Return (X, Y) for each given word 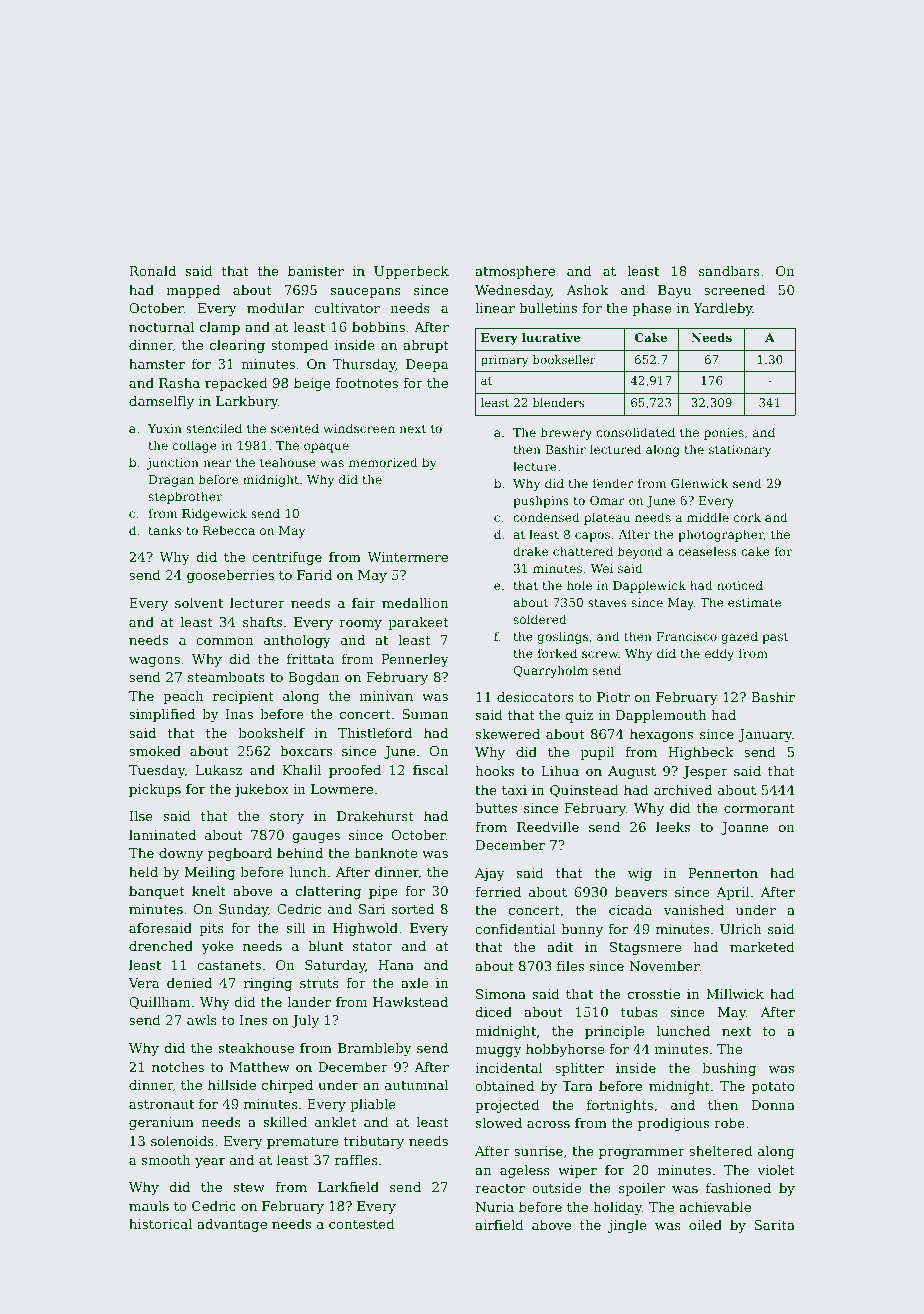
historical (160, 1224)
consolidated (635, 432)
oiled (705, 1225)
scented (295, 428)
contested (362, 1224)
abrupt (426, 346)
